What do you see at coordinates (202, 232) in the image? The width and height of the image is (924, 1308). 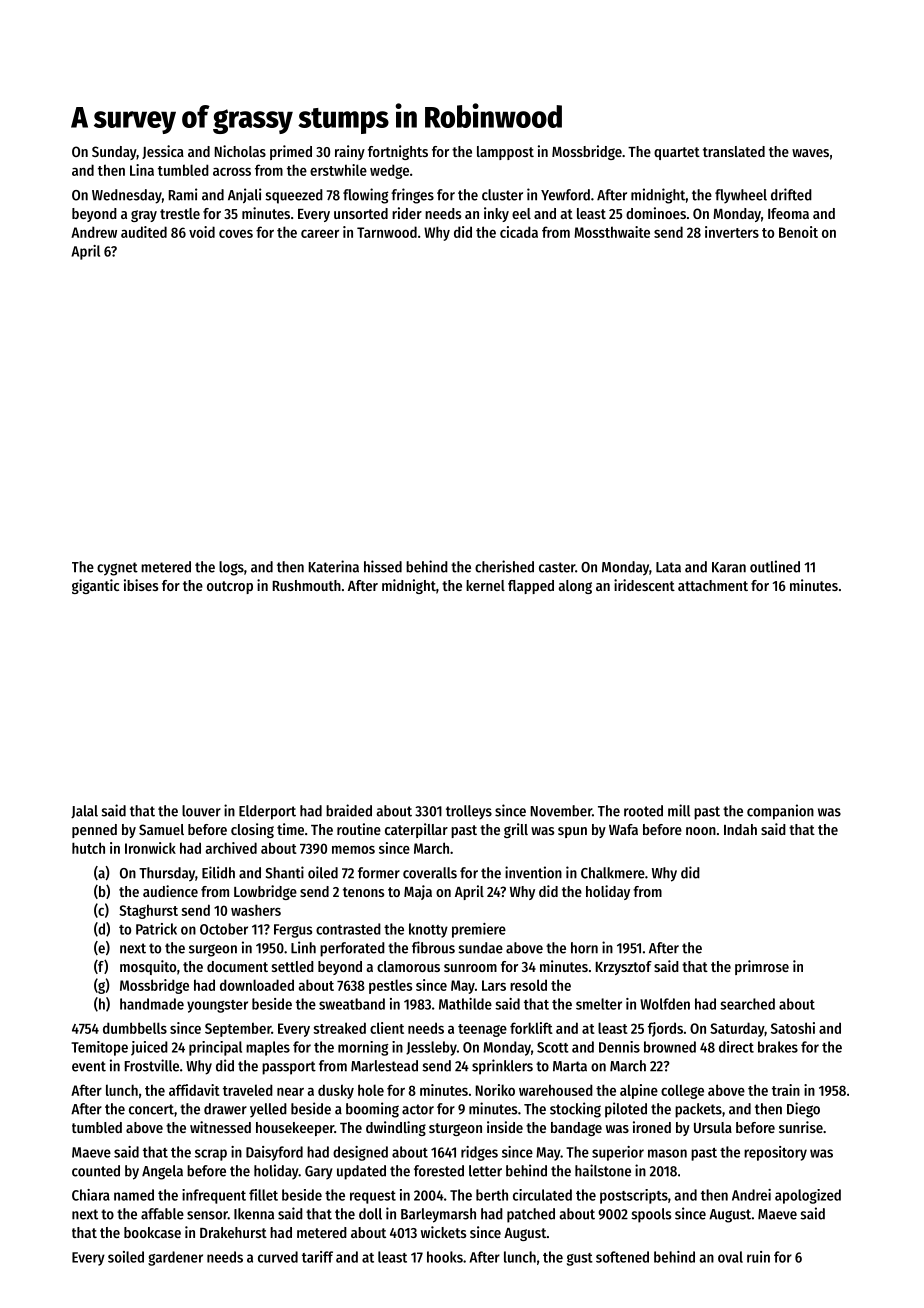 I see `void` at bounding box center [202, 232].
